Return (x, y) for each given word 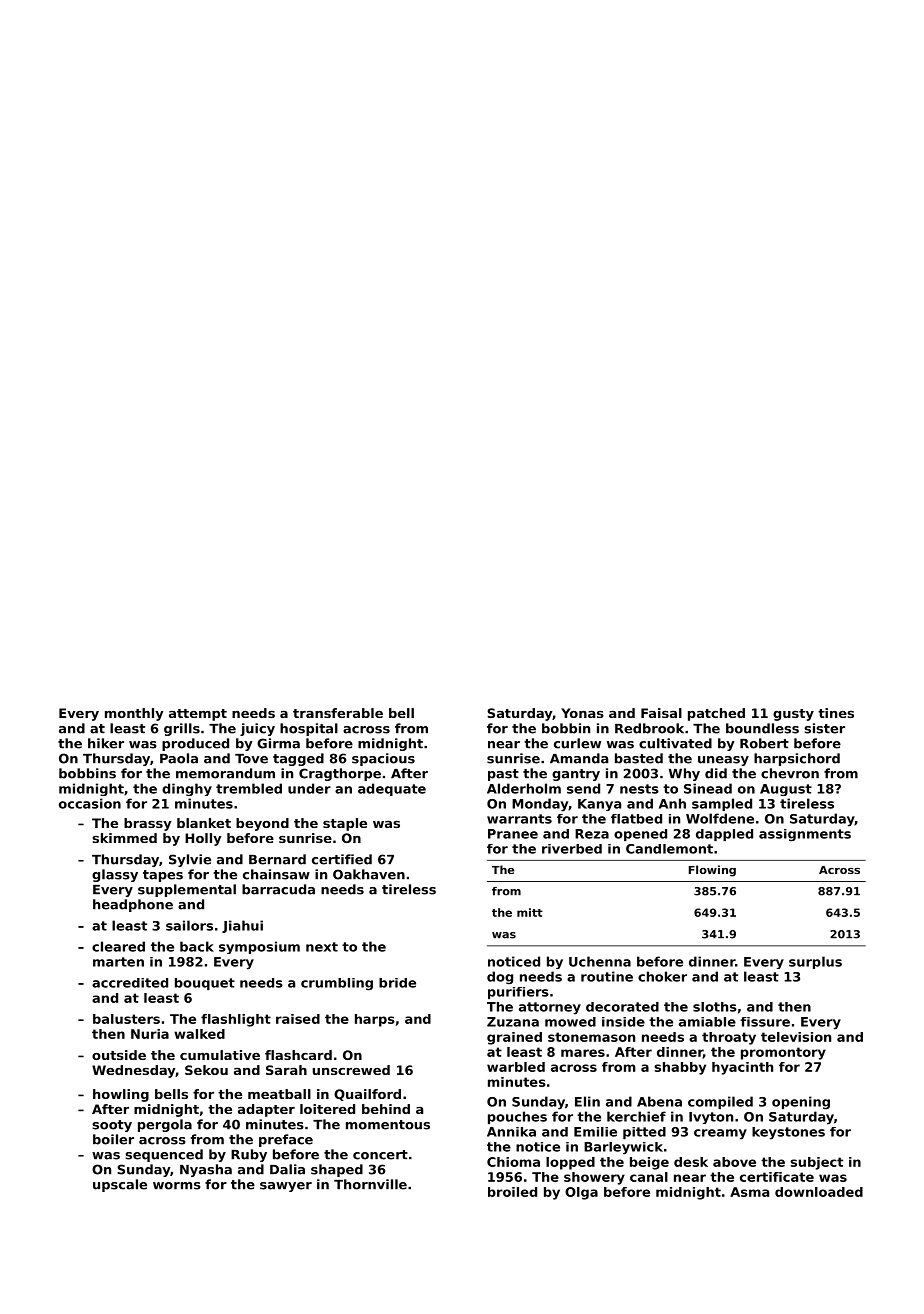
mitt (530, 912)
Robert (764, 743)
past (503, 775)
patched (716, 714)
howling (121, 1095)
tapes (163, 876)
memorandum (225, 773)
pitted (644, 1133)
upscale (120, 1185)
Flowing (712, 871)
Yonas (582, 713)
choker (662, 976)
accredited (130, 983)
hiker (106, 743)
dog (500, 978)
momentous (388, 1125)
